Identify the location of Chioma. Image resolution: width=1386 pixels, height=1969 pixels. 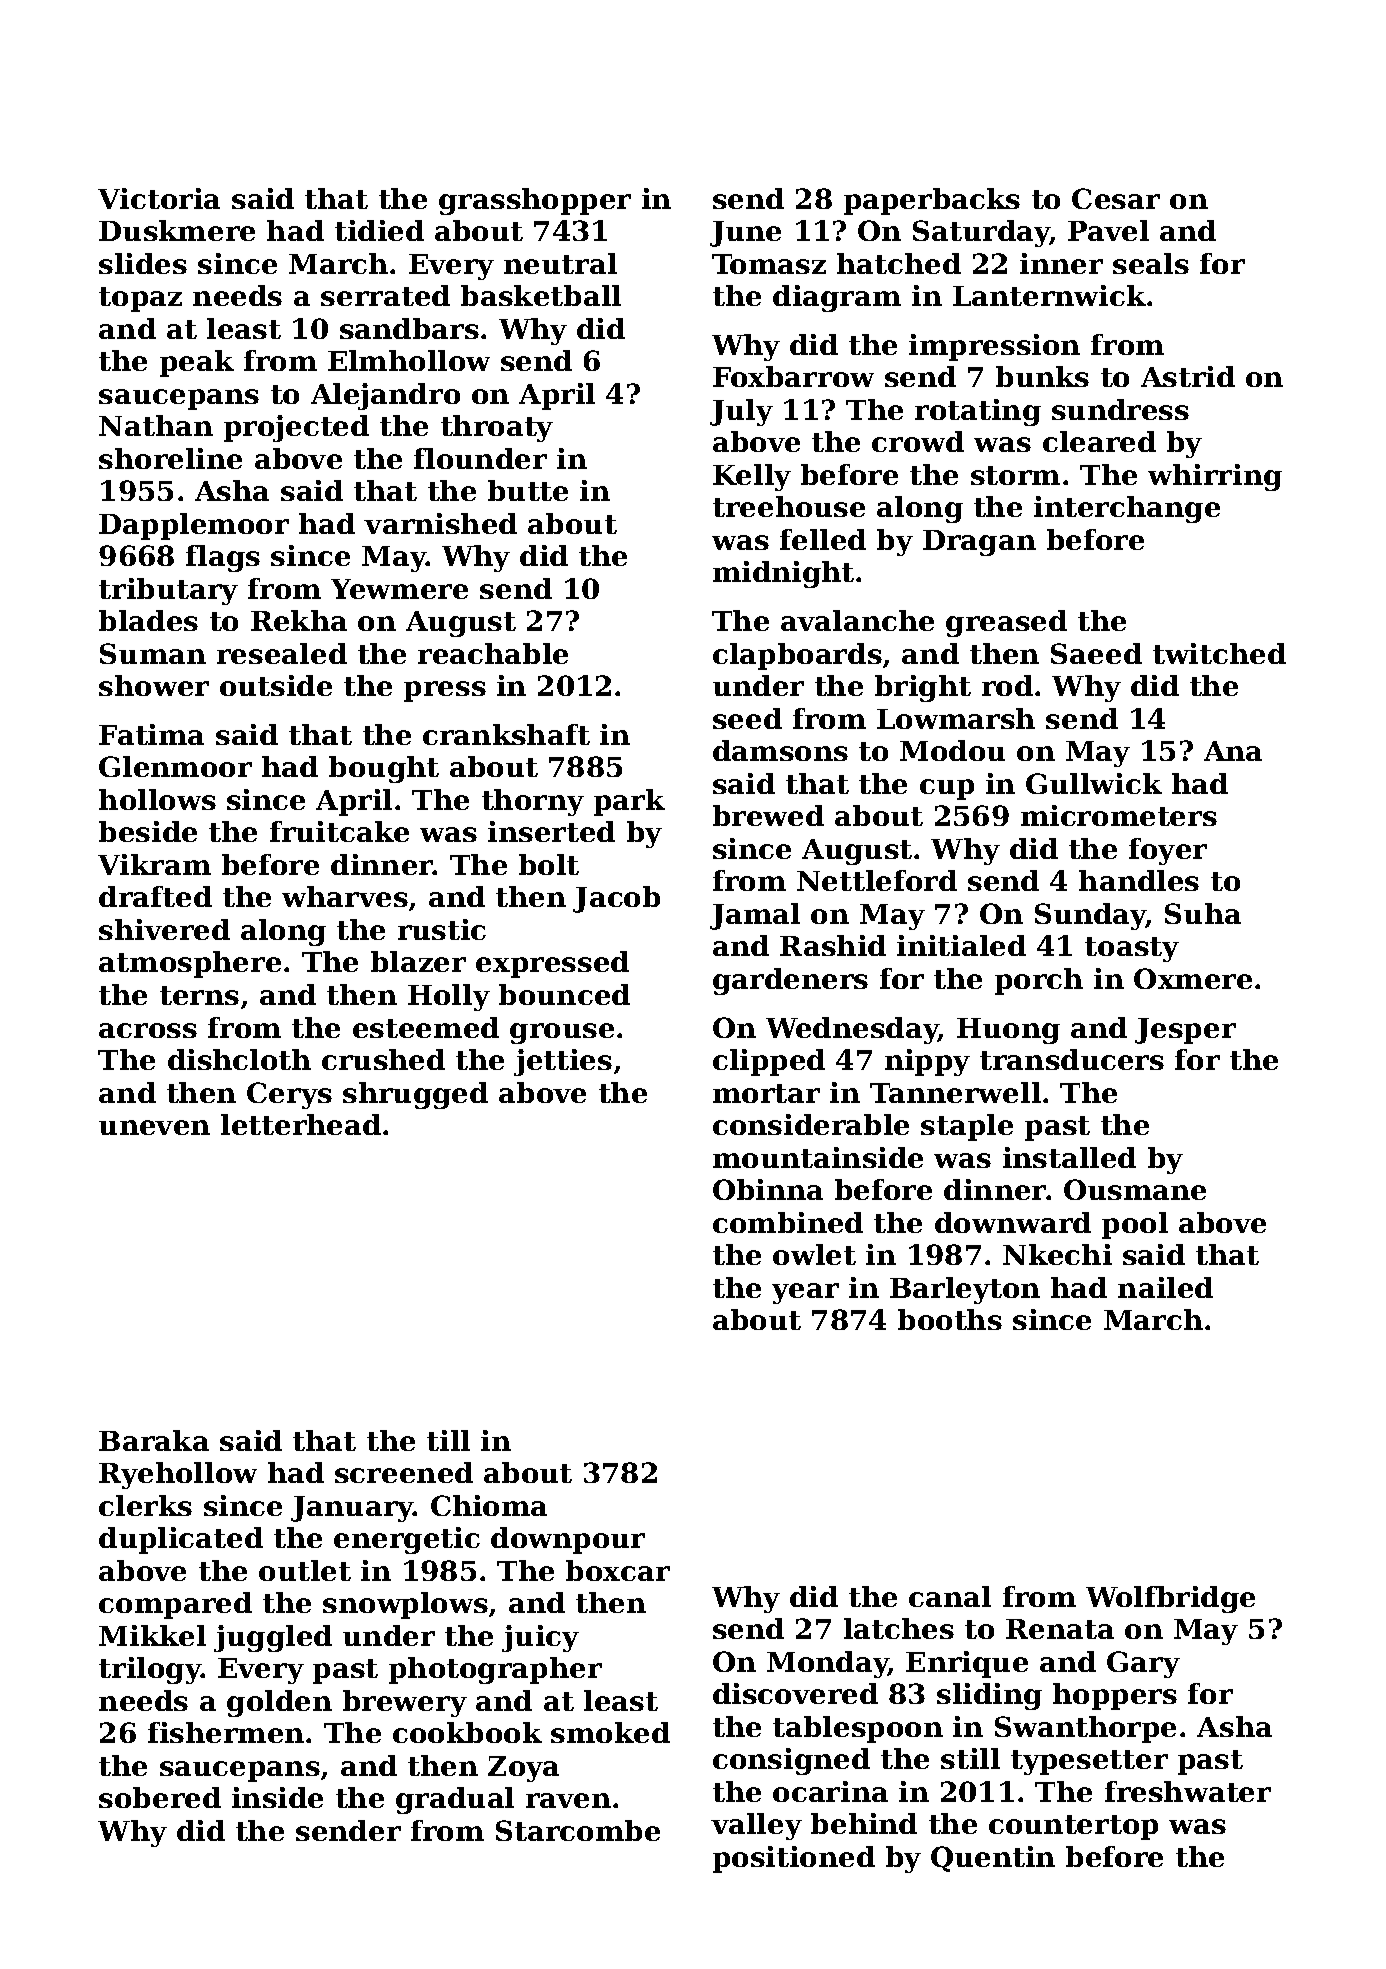
(489, 1505).
